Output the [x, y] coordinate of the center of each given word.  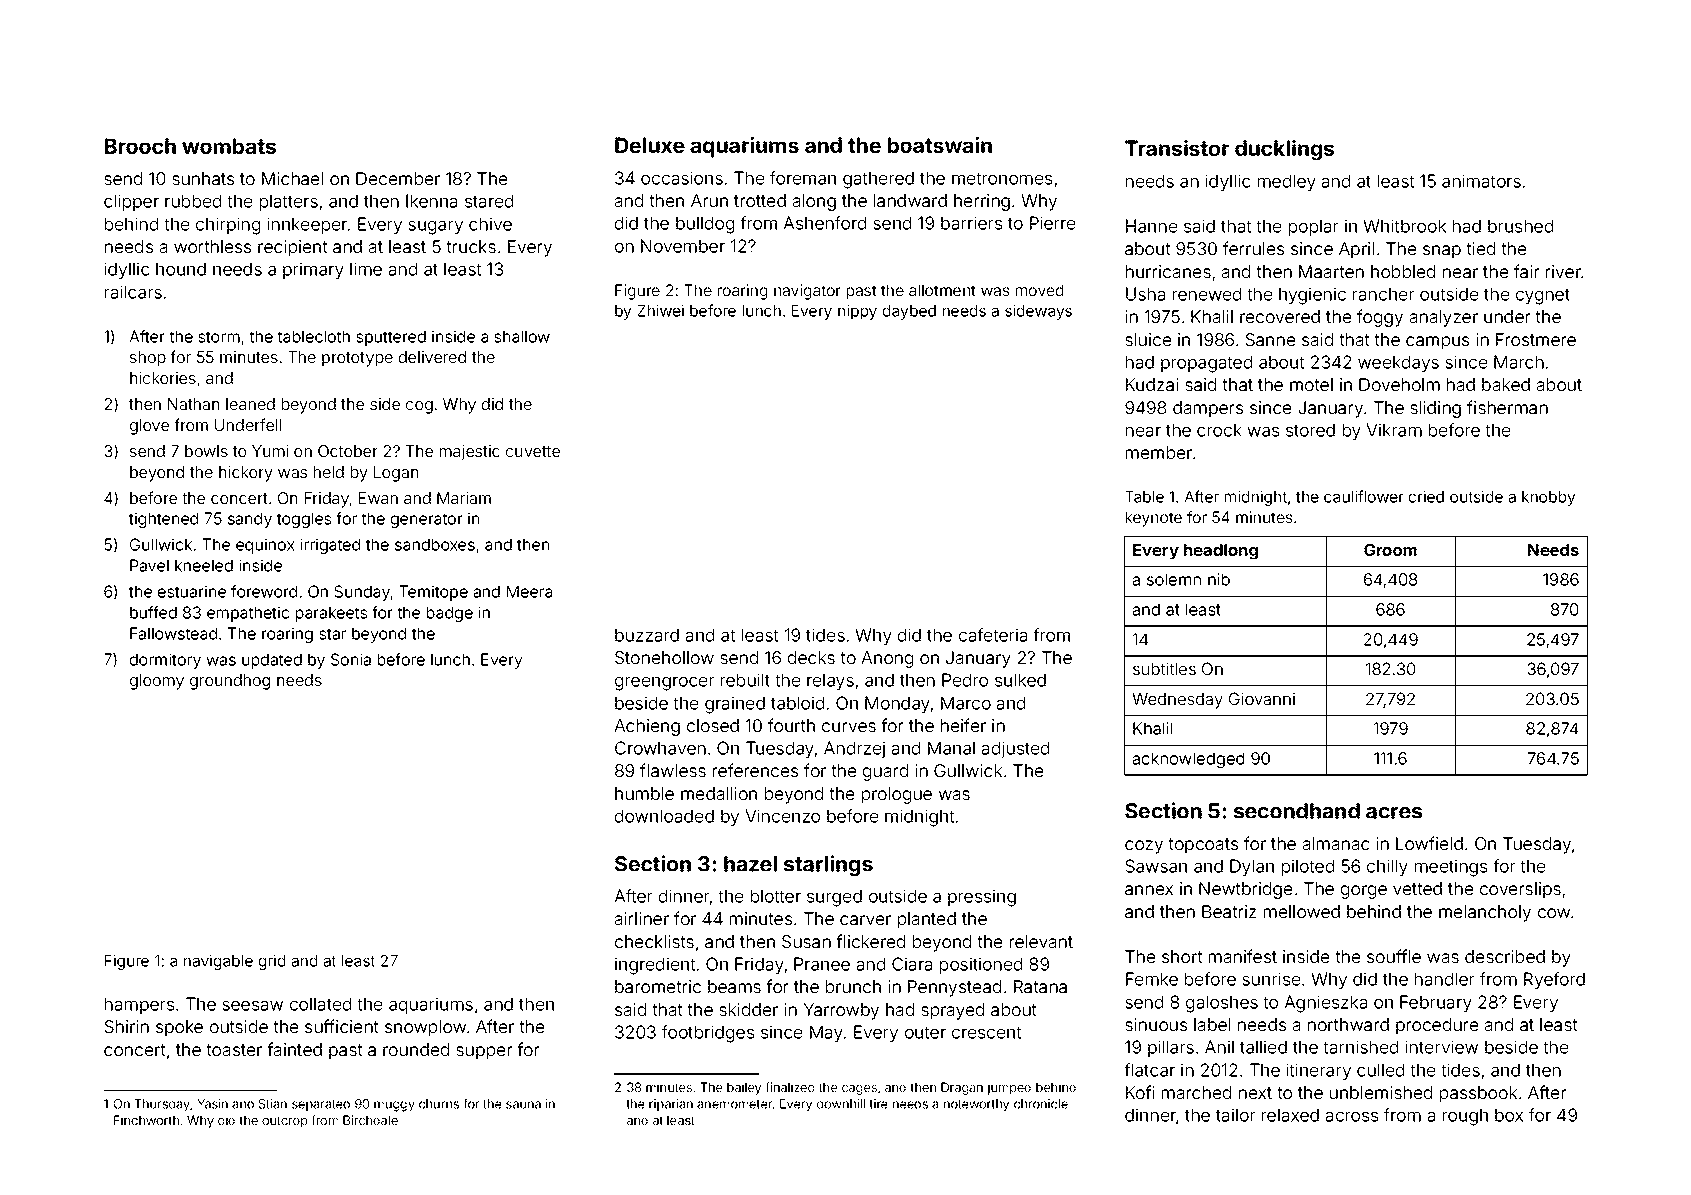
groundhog [230, 682]
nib [1219, 579]
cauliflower [1364, 496]
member [1159, 452]
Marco [966, 703]
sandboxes [435, 544]
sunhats [203, 178]
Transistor [1177, 148]
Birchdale [370, 1120]
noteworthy [976, 1105]
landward [910, 200]
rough [1465, 1117]
